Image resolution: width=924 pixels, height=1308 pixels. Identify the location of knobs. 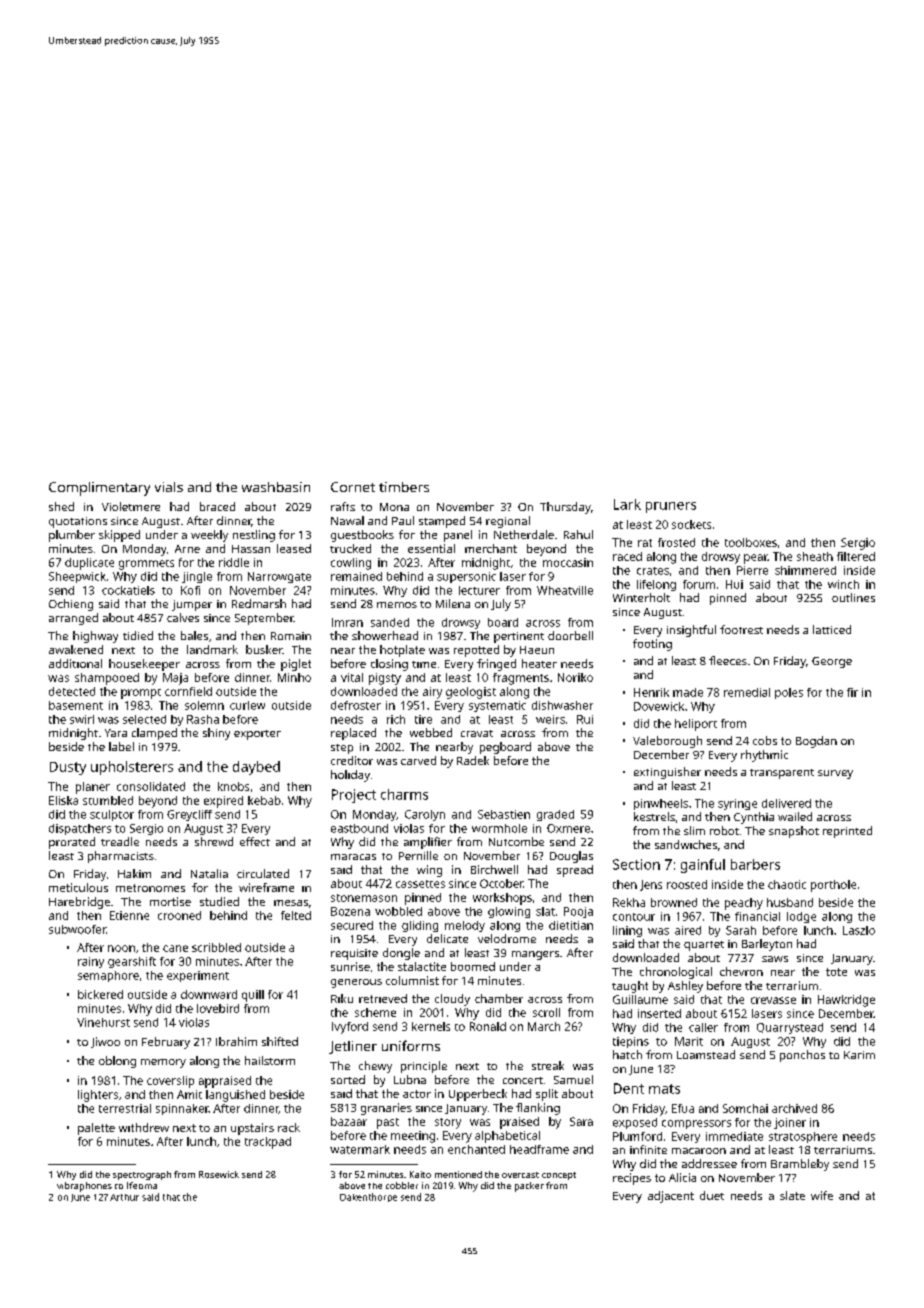
(233, 786).
